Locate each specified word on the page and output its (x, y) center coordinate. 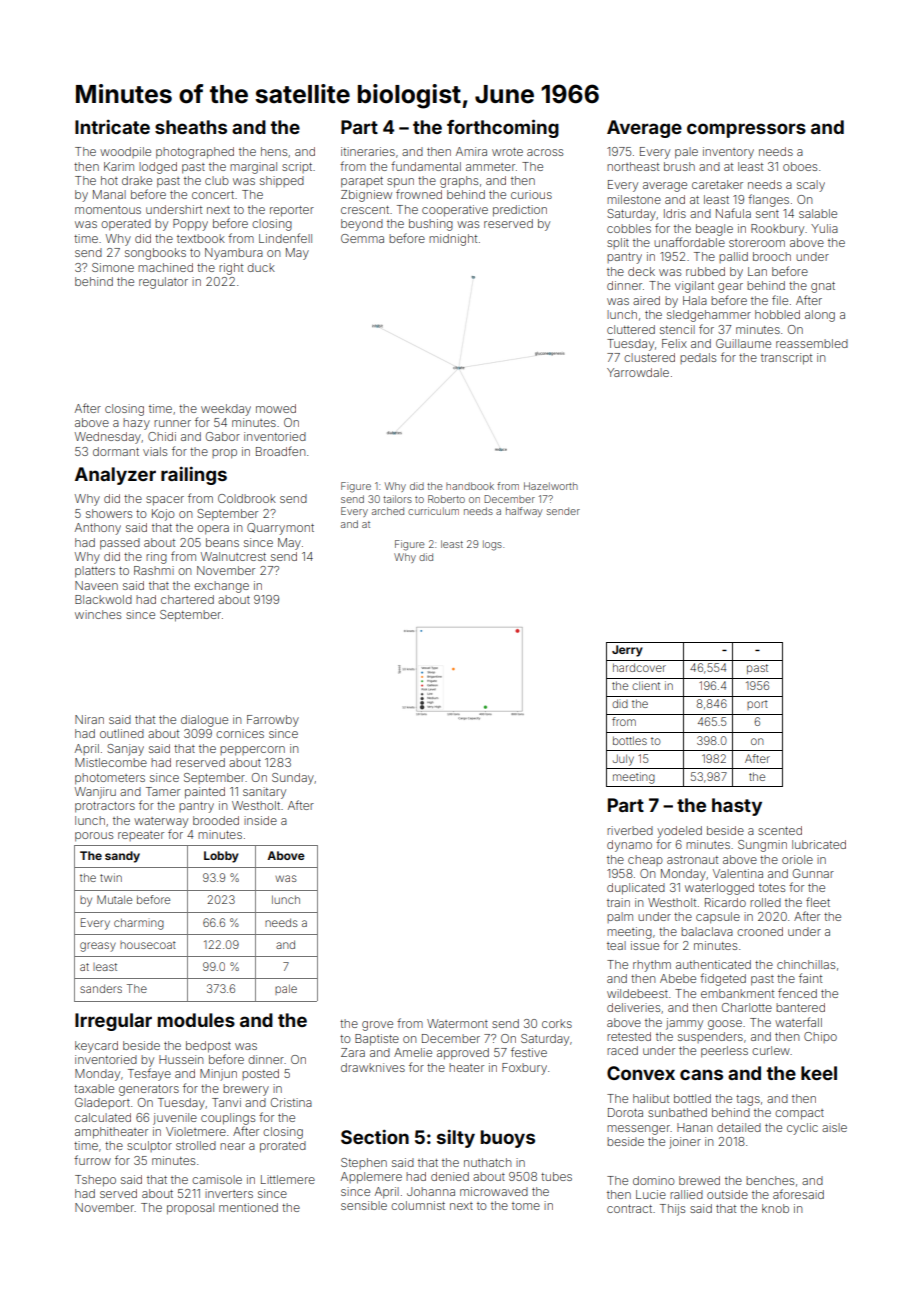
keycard (96, 1047)
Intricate (112, 127)
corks (557, 1023)
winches (98, 614)
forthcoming (503, 128)
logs (492, 545)
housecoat (148, 945)
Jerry (627, 651)
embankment (737, 993)
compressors (746, 130)
